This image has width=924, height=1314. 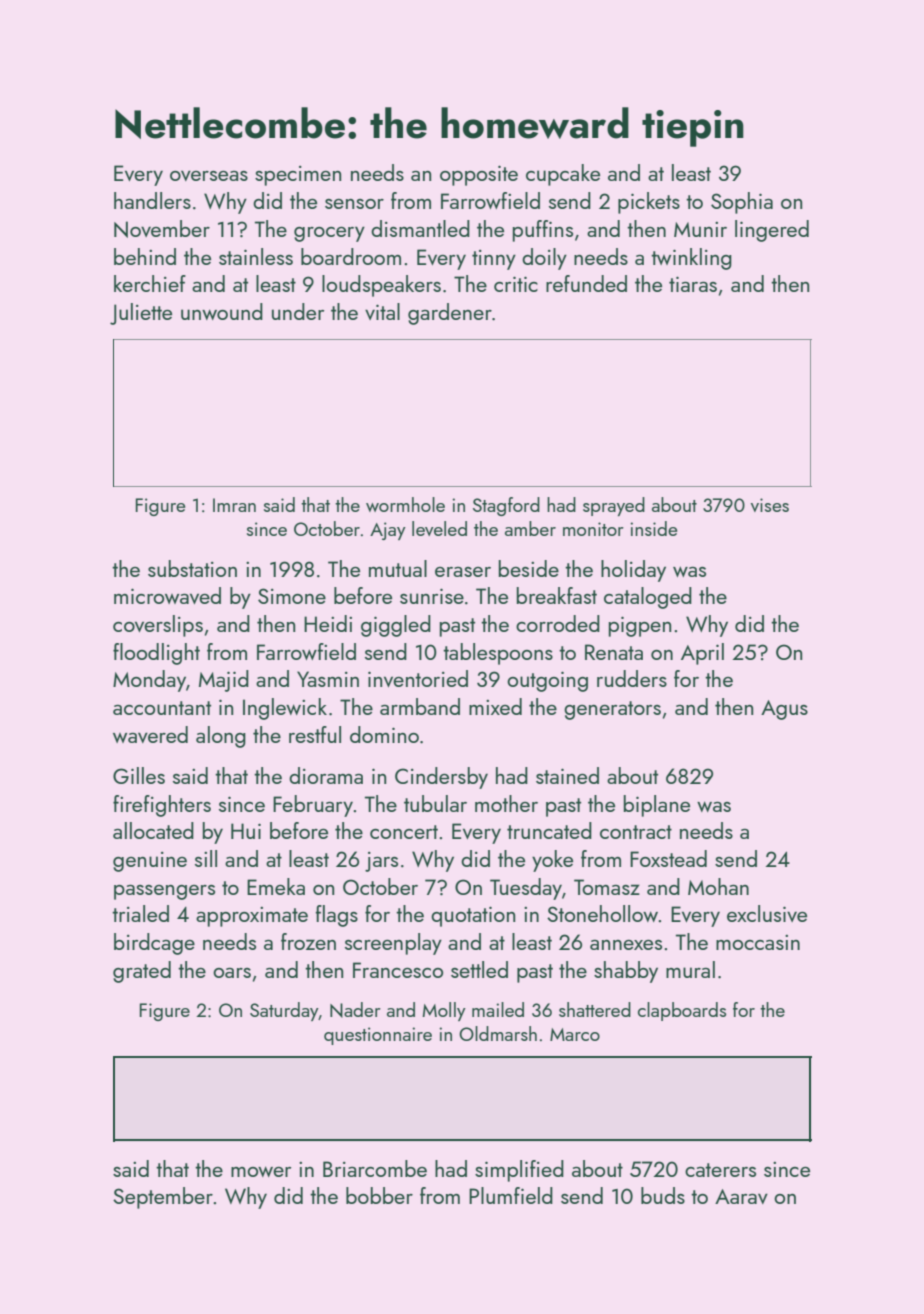 What do you see at coordinates (162, 229) in the image?
I see `November` at bounding box center [162, 229].
